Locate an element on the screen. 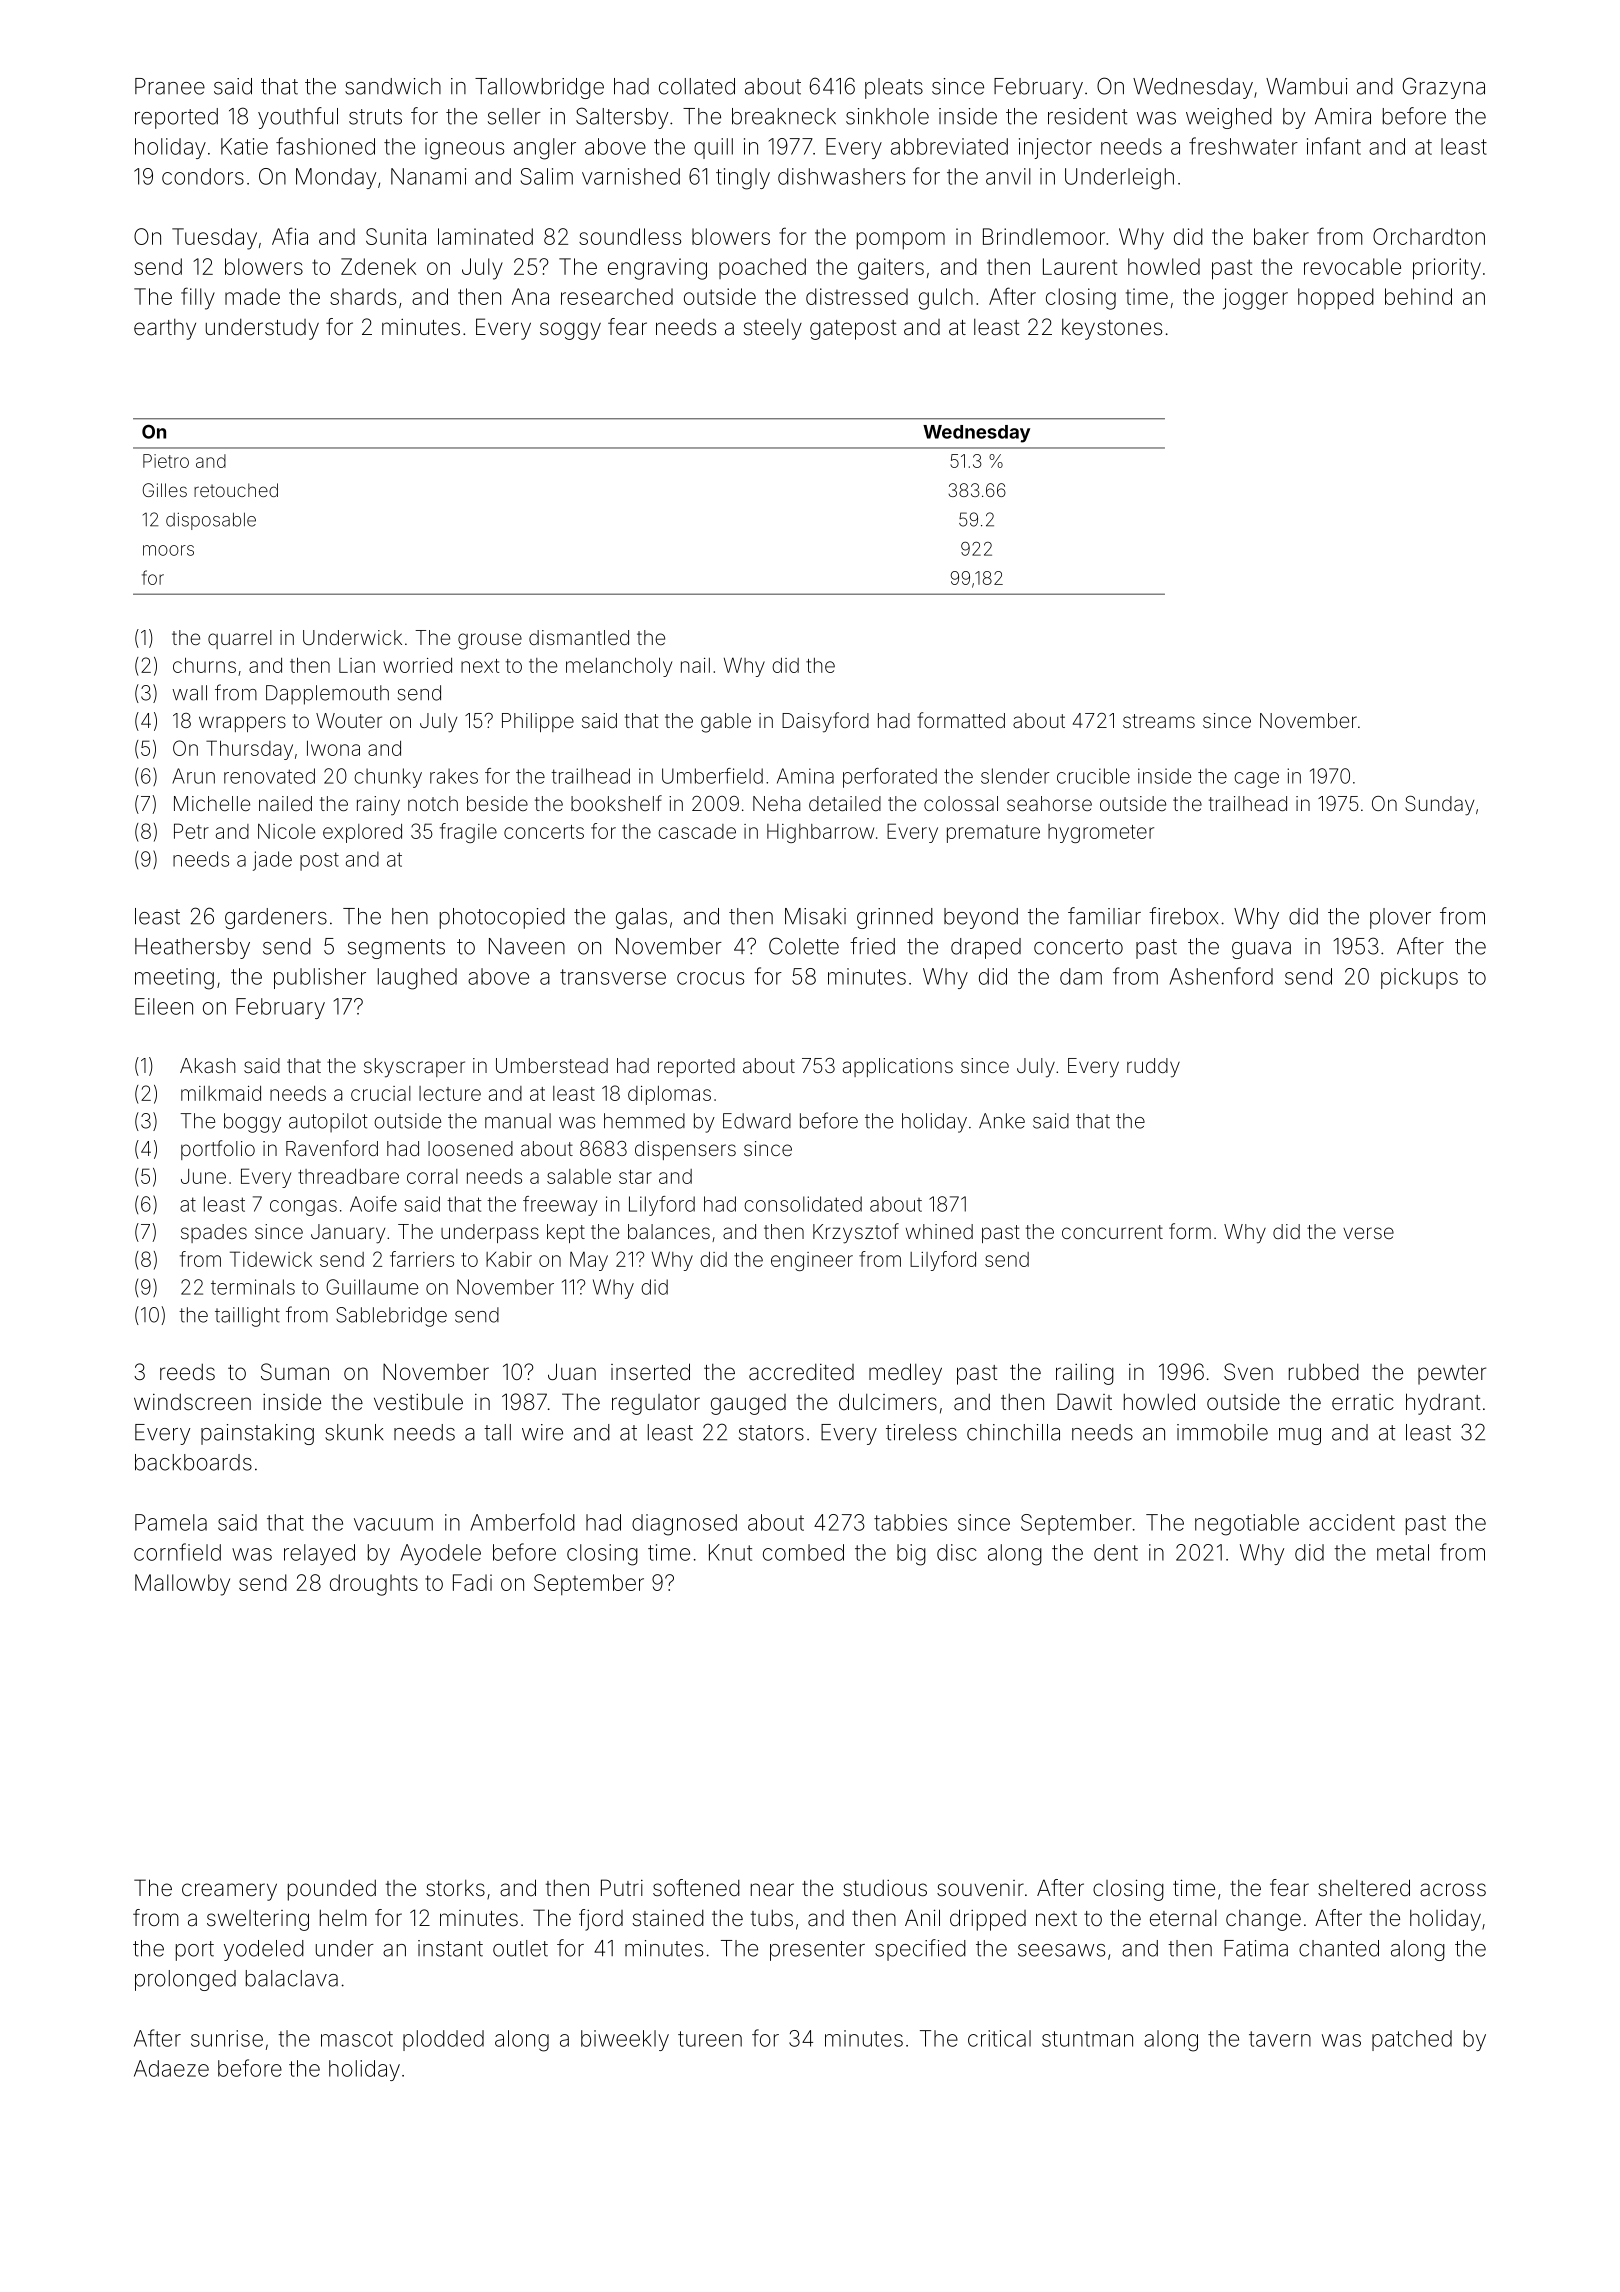  Grazyna is located at coordinates (1444, 88).
